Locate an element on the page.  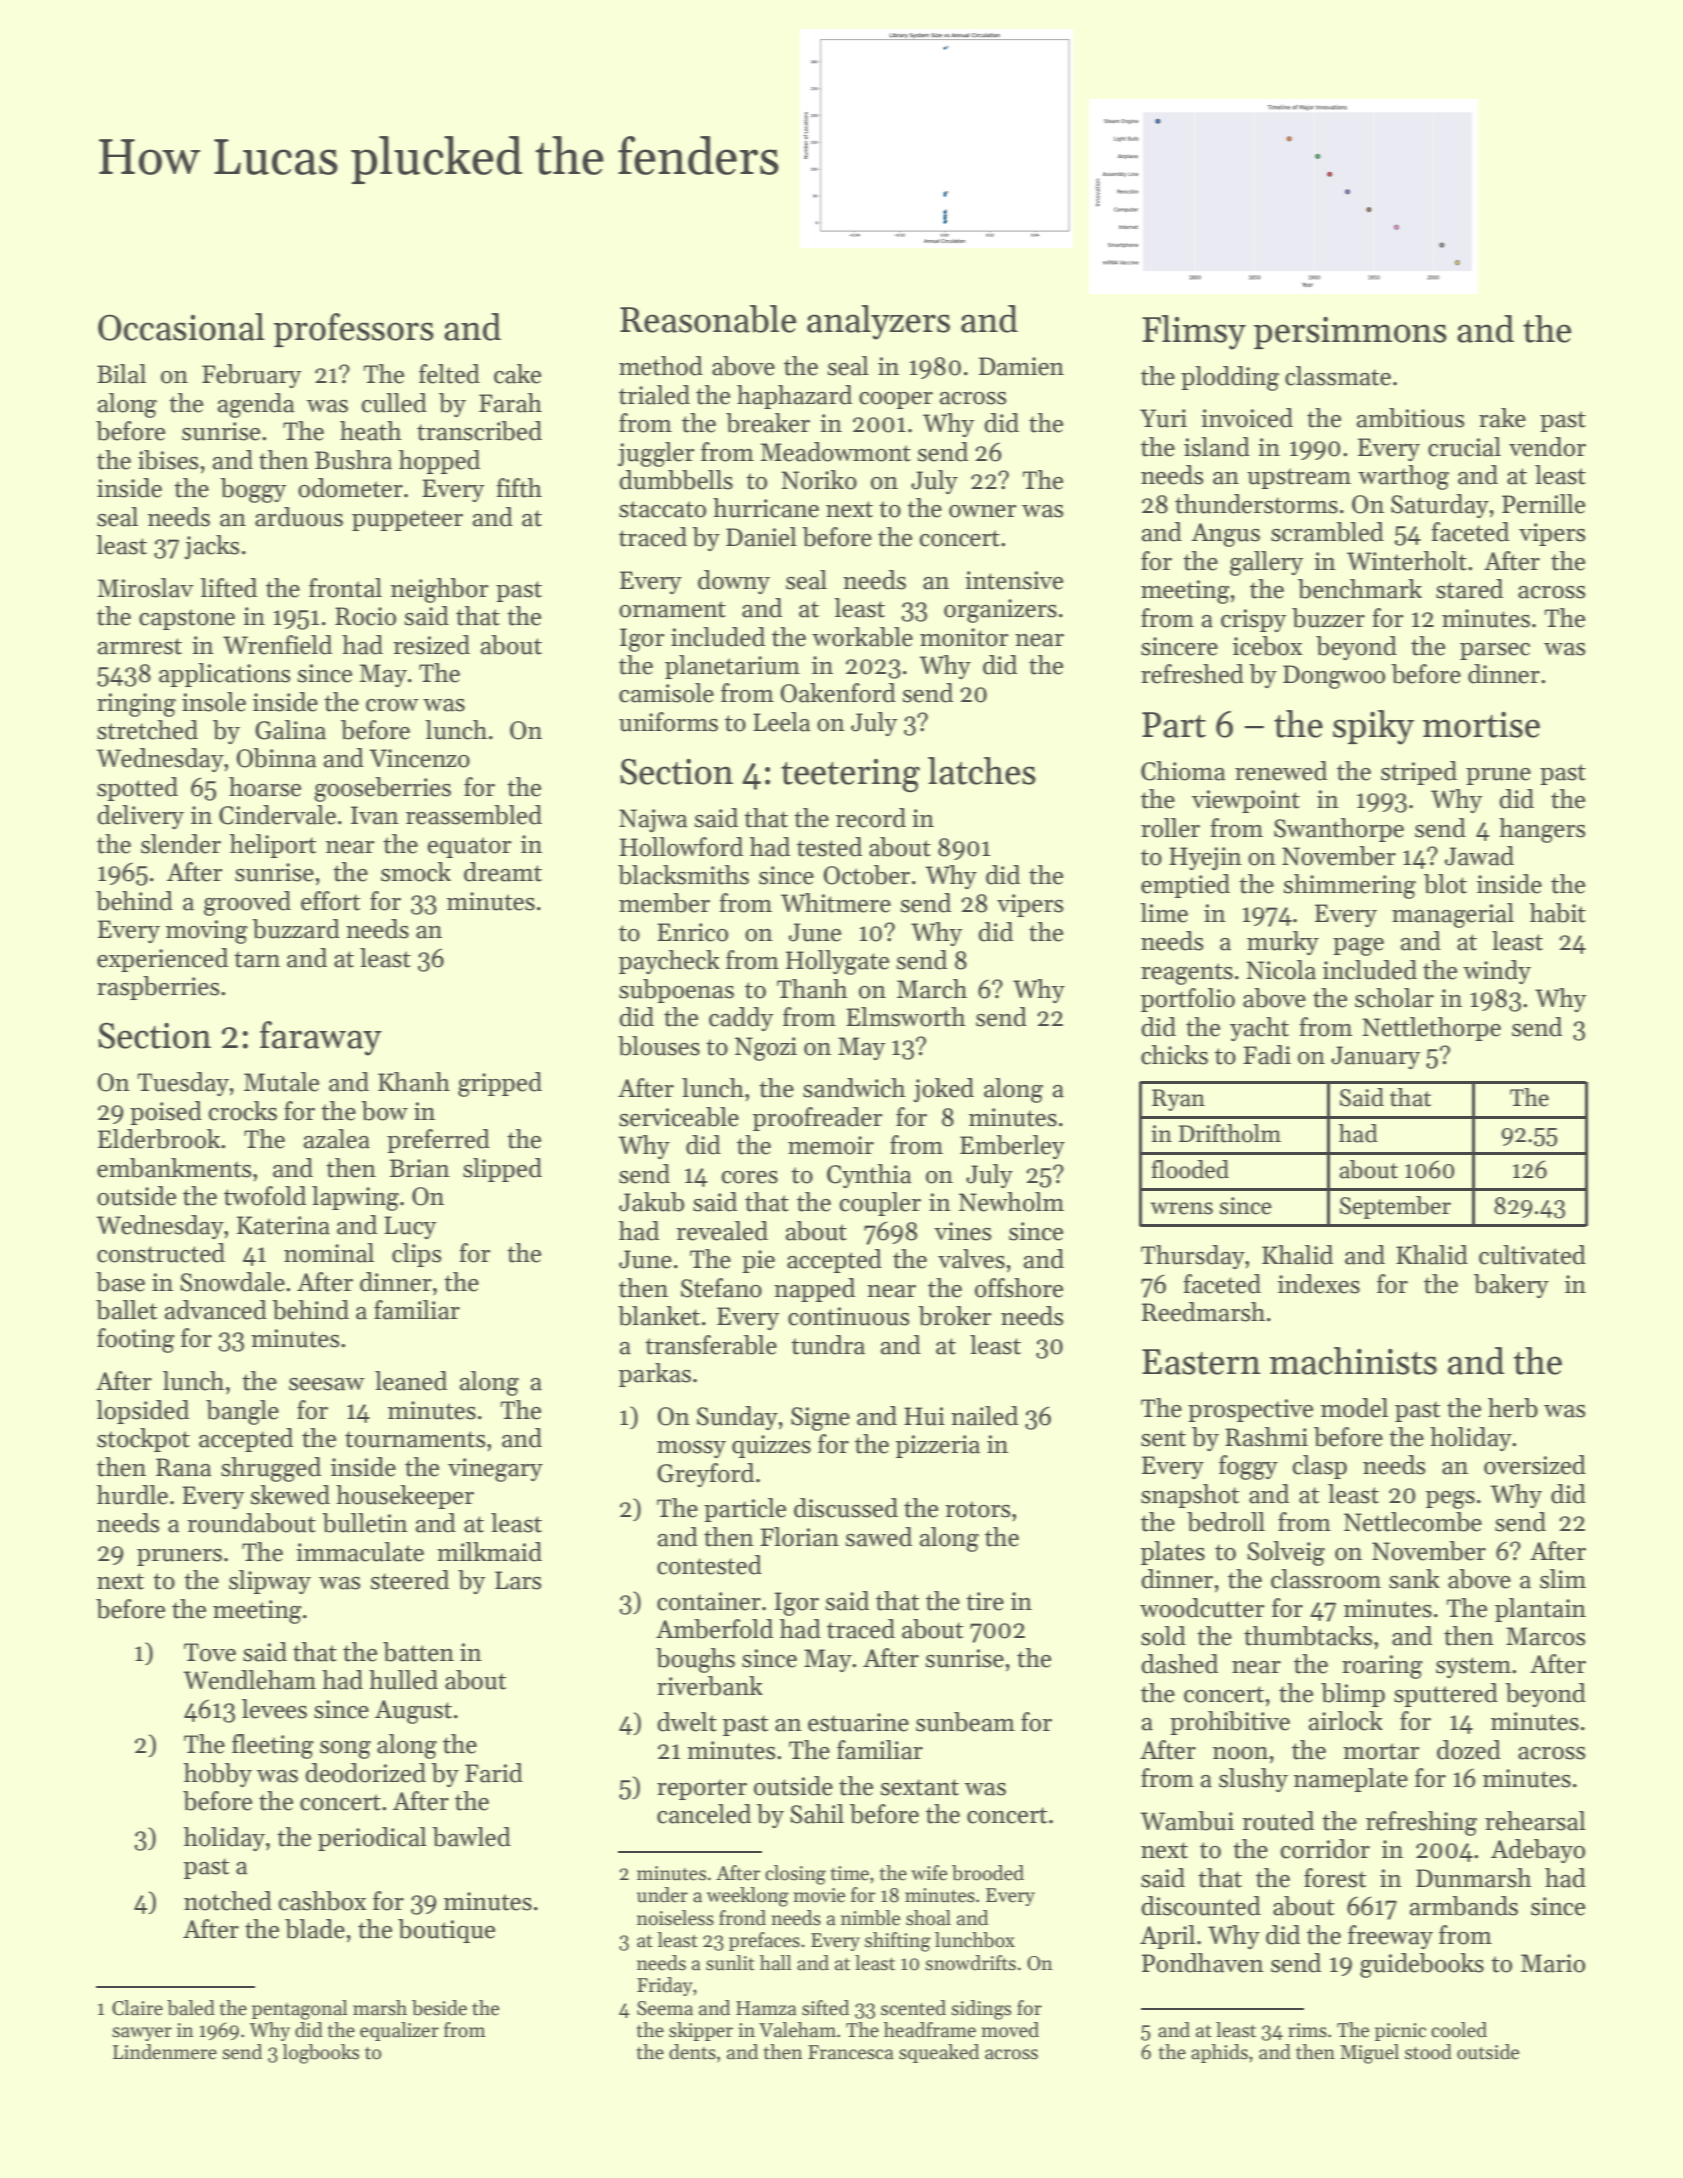
planetarium is located at coordinates (732, 667).
